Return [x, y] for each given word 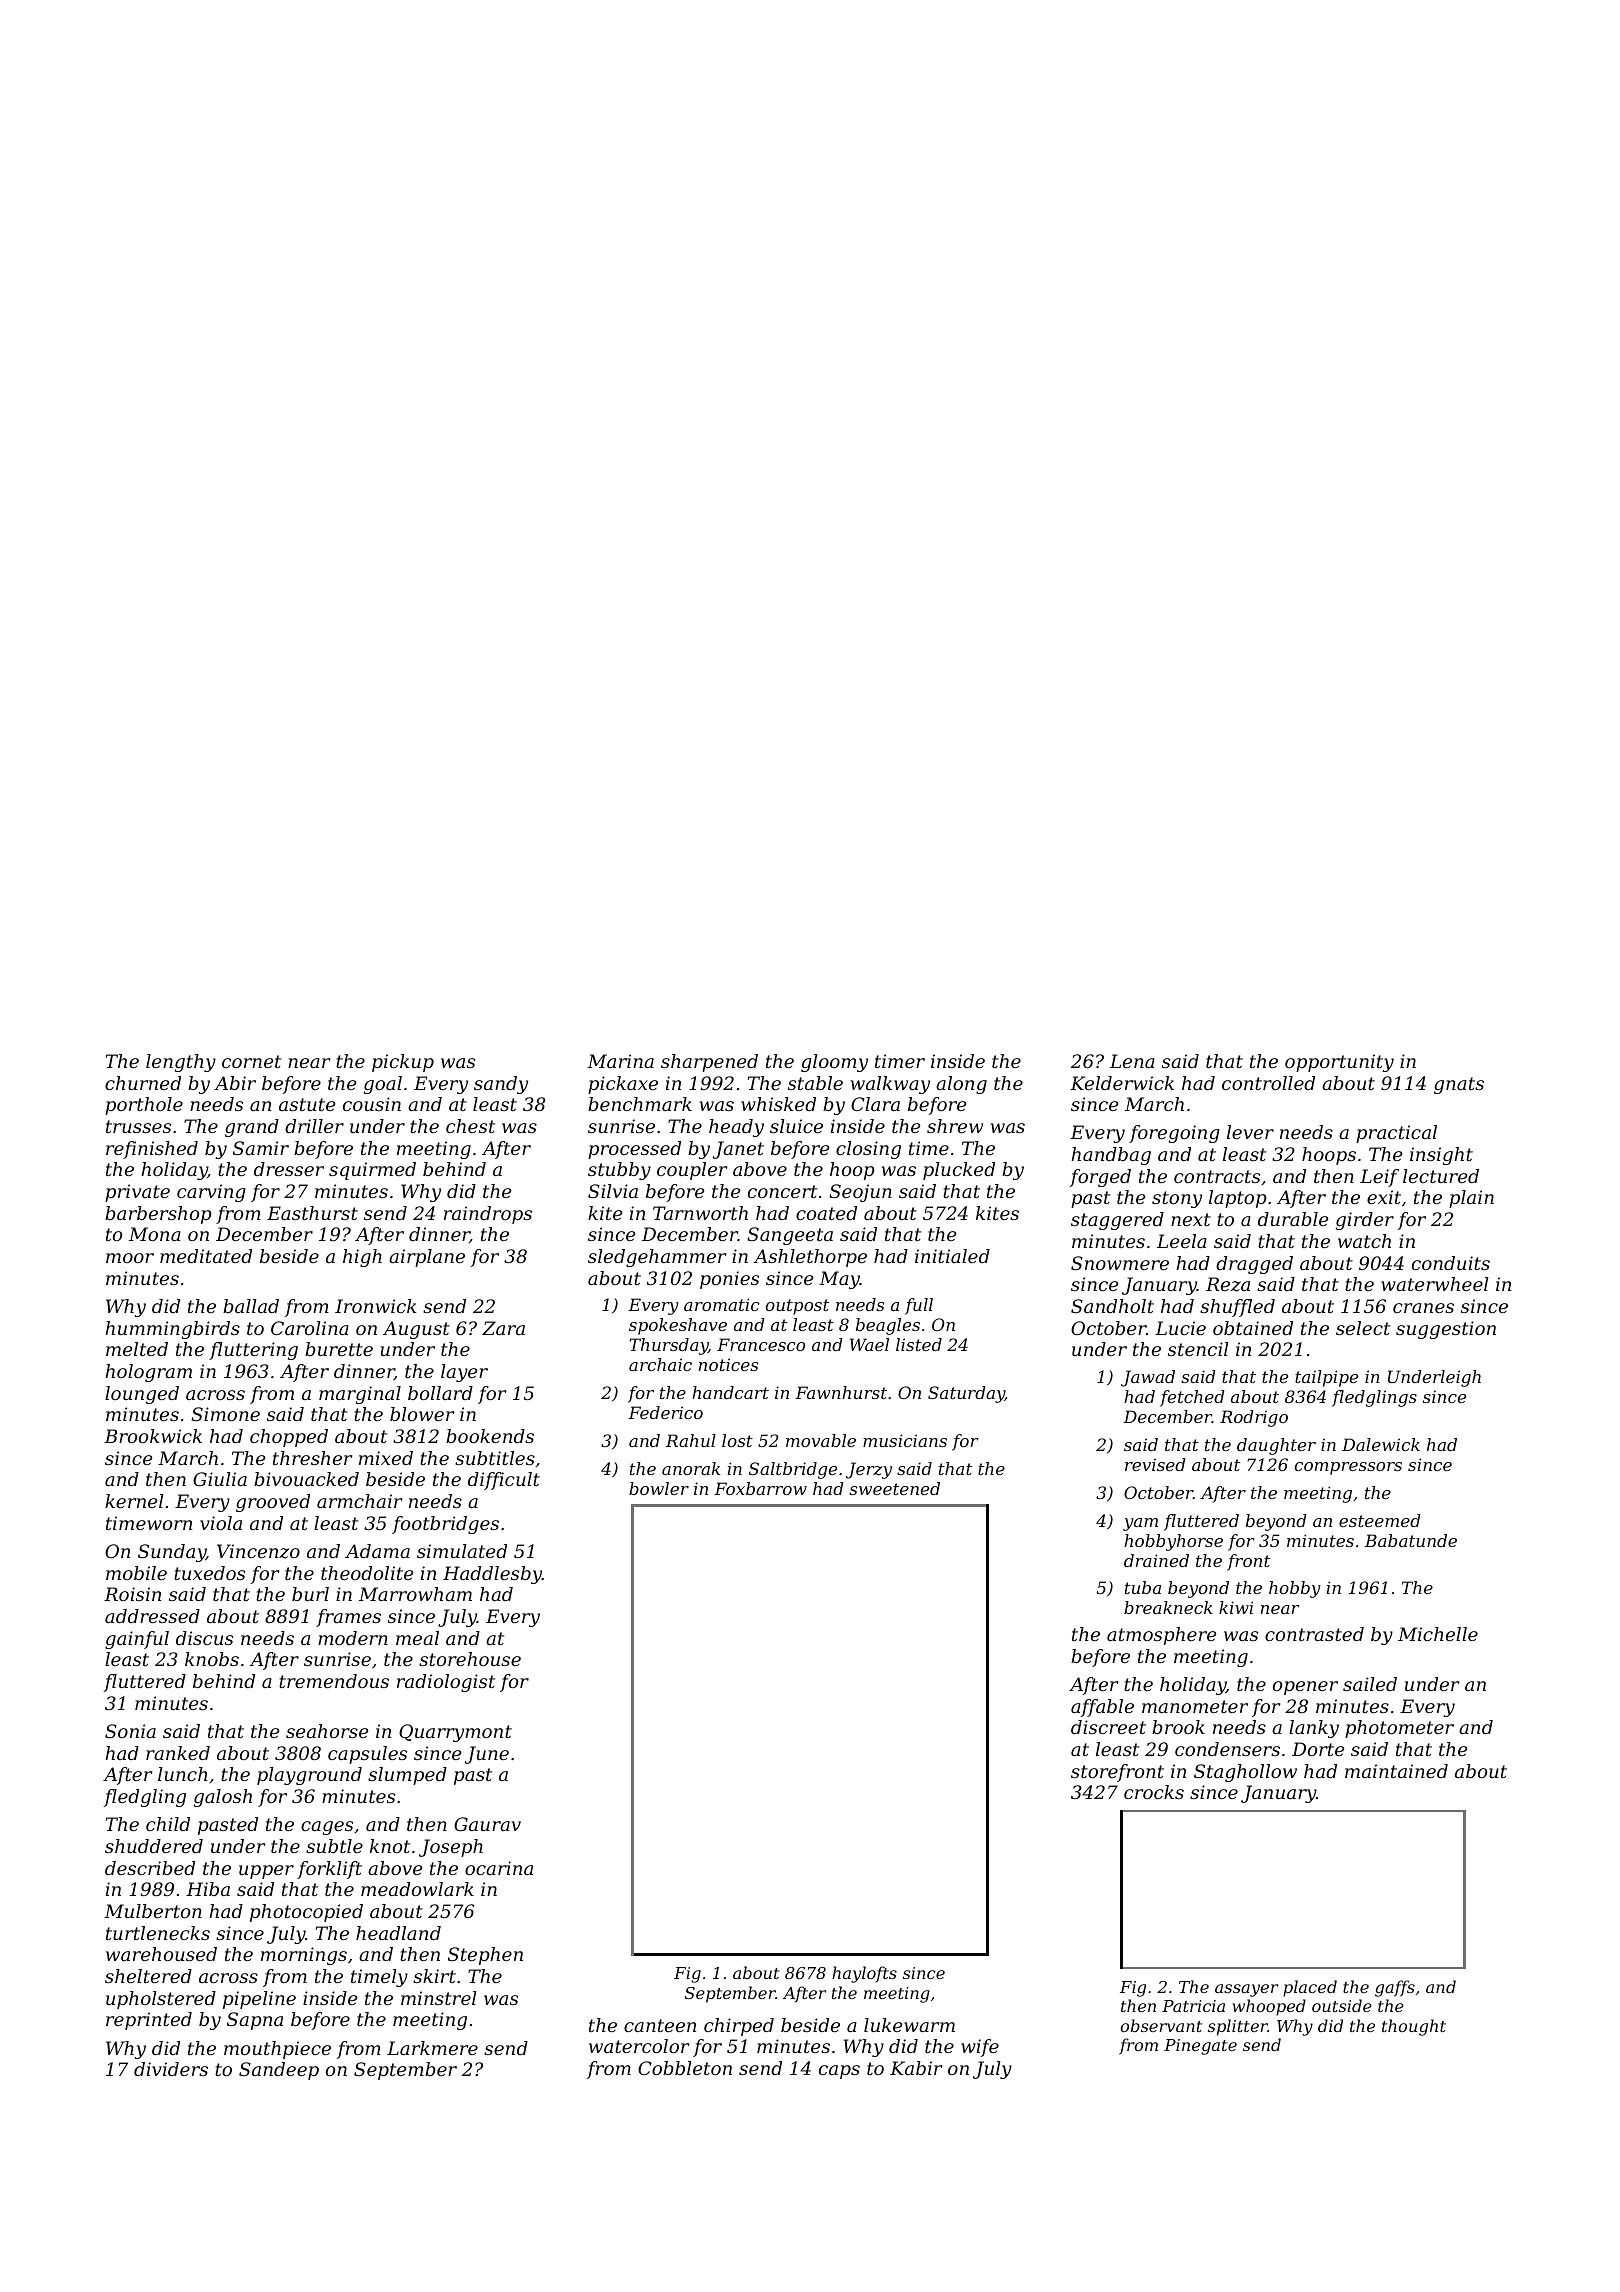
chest [470, 1126]
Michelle [1438, 1634]
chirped [739, 2027]
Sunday [172, 1553]
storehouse [470, 1659]
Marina [620, 1061]
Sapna [255, 2021]
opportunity [1339, 1063]
